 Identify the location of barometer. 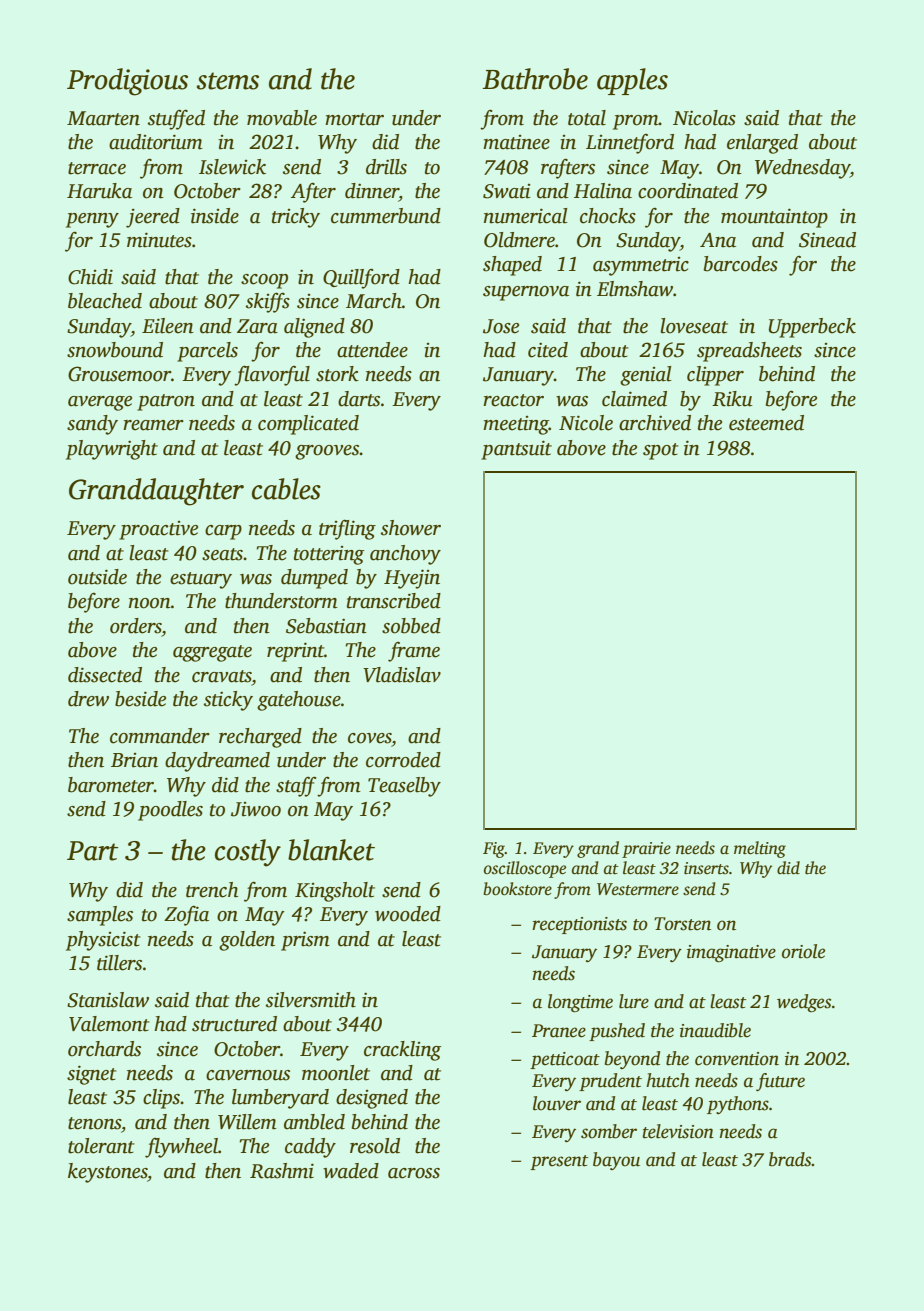
(111, 785).
